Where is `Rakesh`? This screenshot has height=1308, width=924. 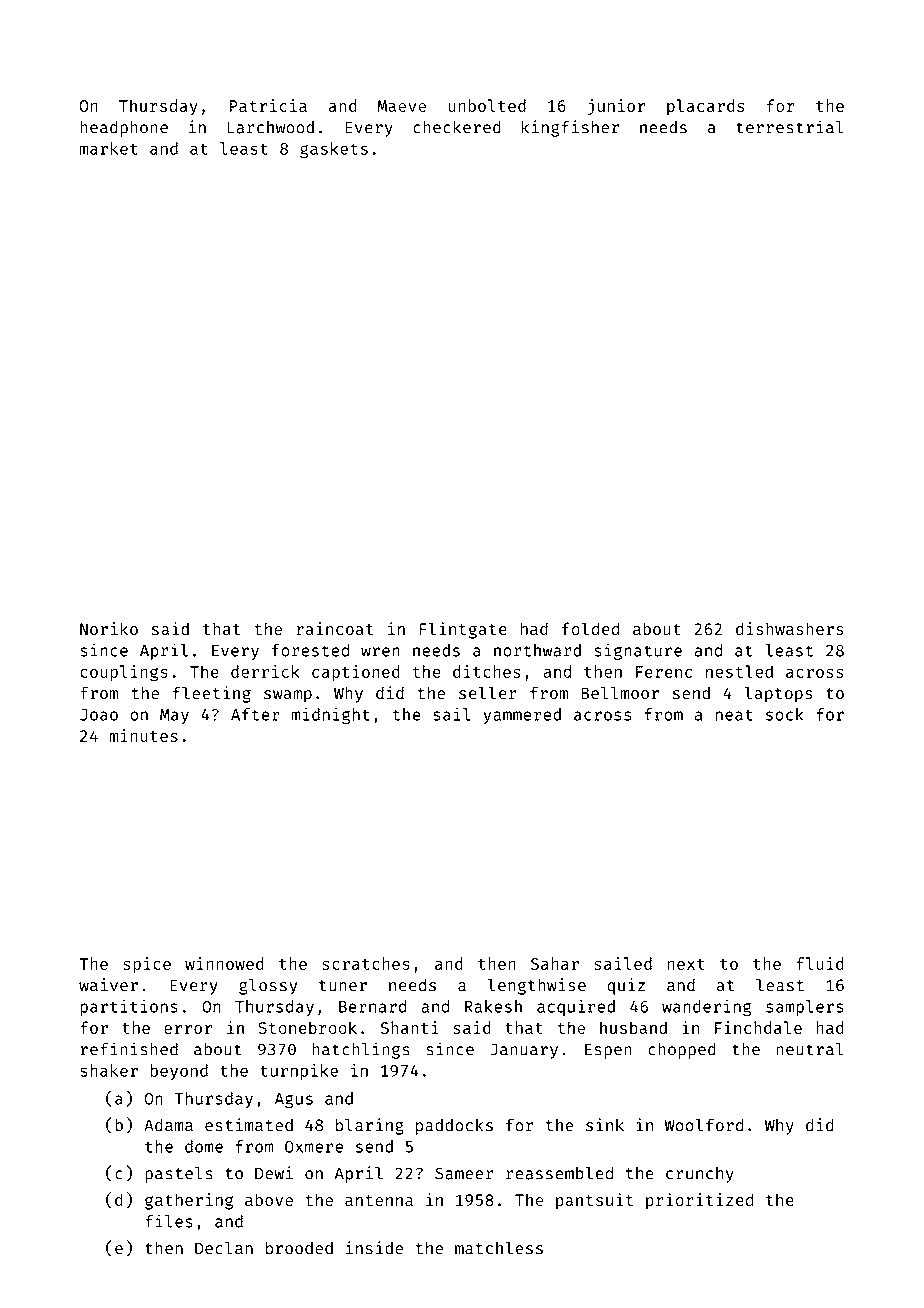
Rakesh is located at coordinates (493, 1006).
